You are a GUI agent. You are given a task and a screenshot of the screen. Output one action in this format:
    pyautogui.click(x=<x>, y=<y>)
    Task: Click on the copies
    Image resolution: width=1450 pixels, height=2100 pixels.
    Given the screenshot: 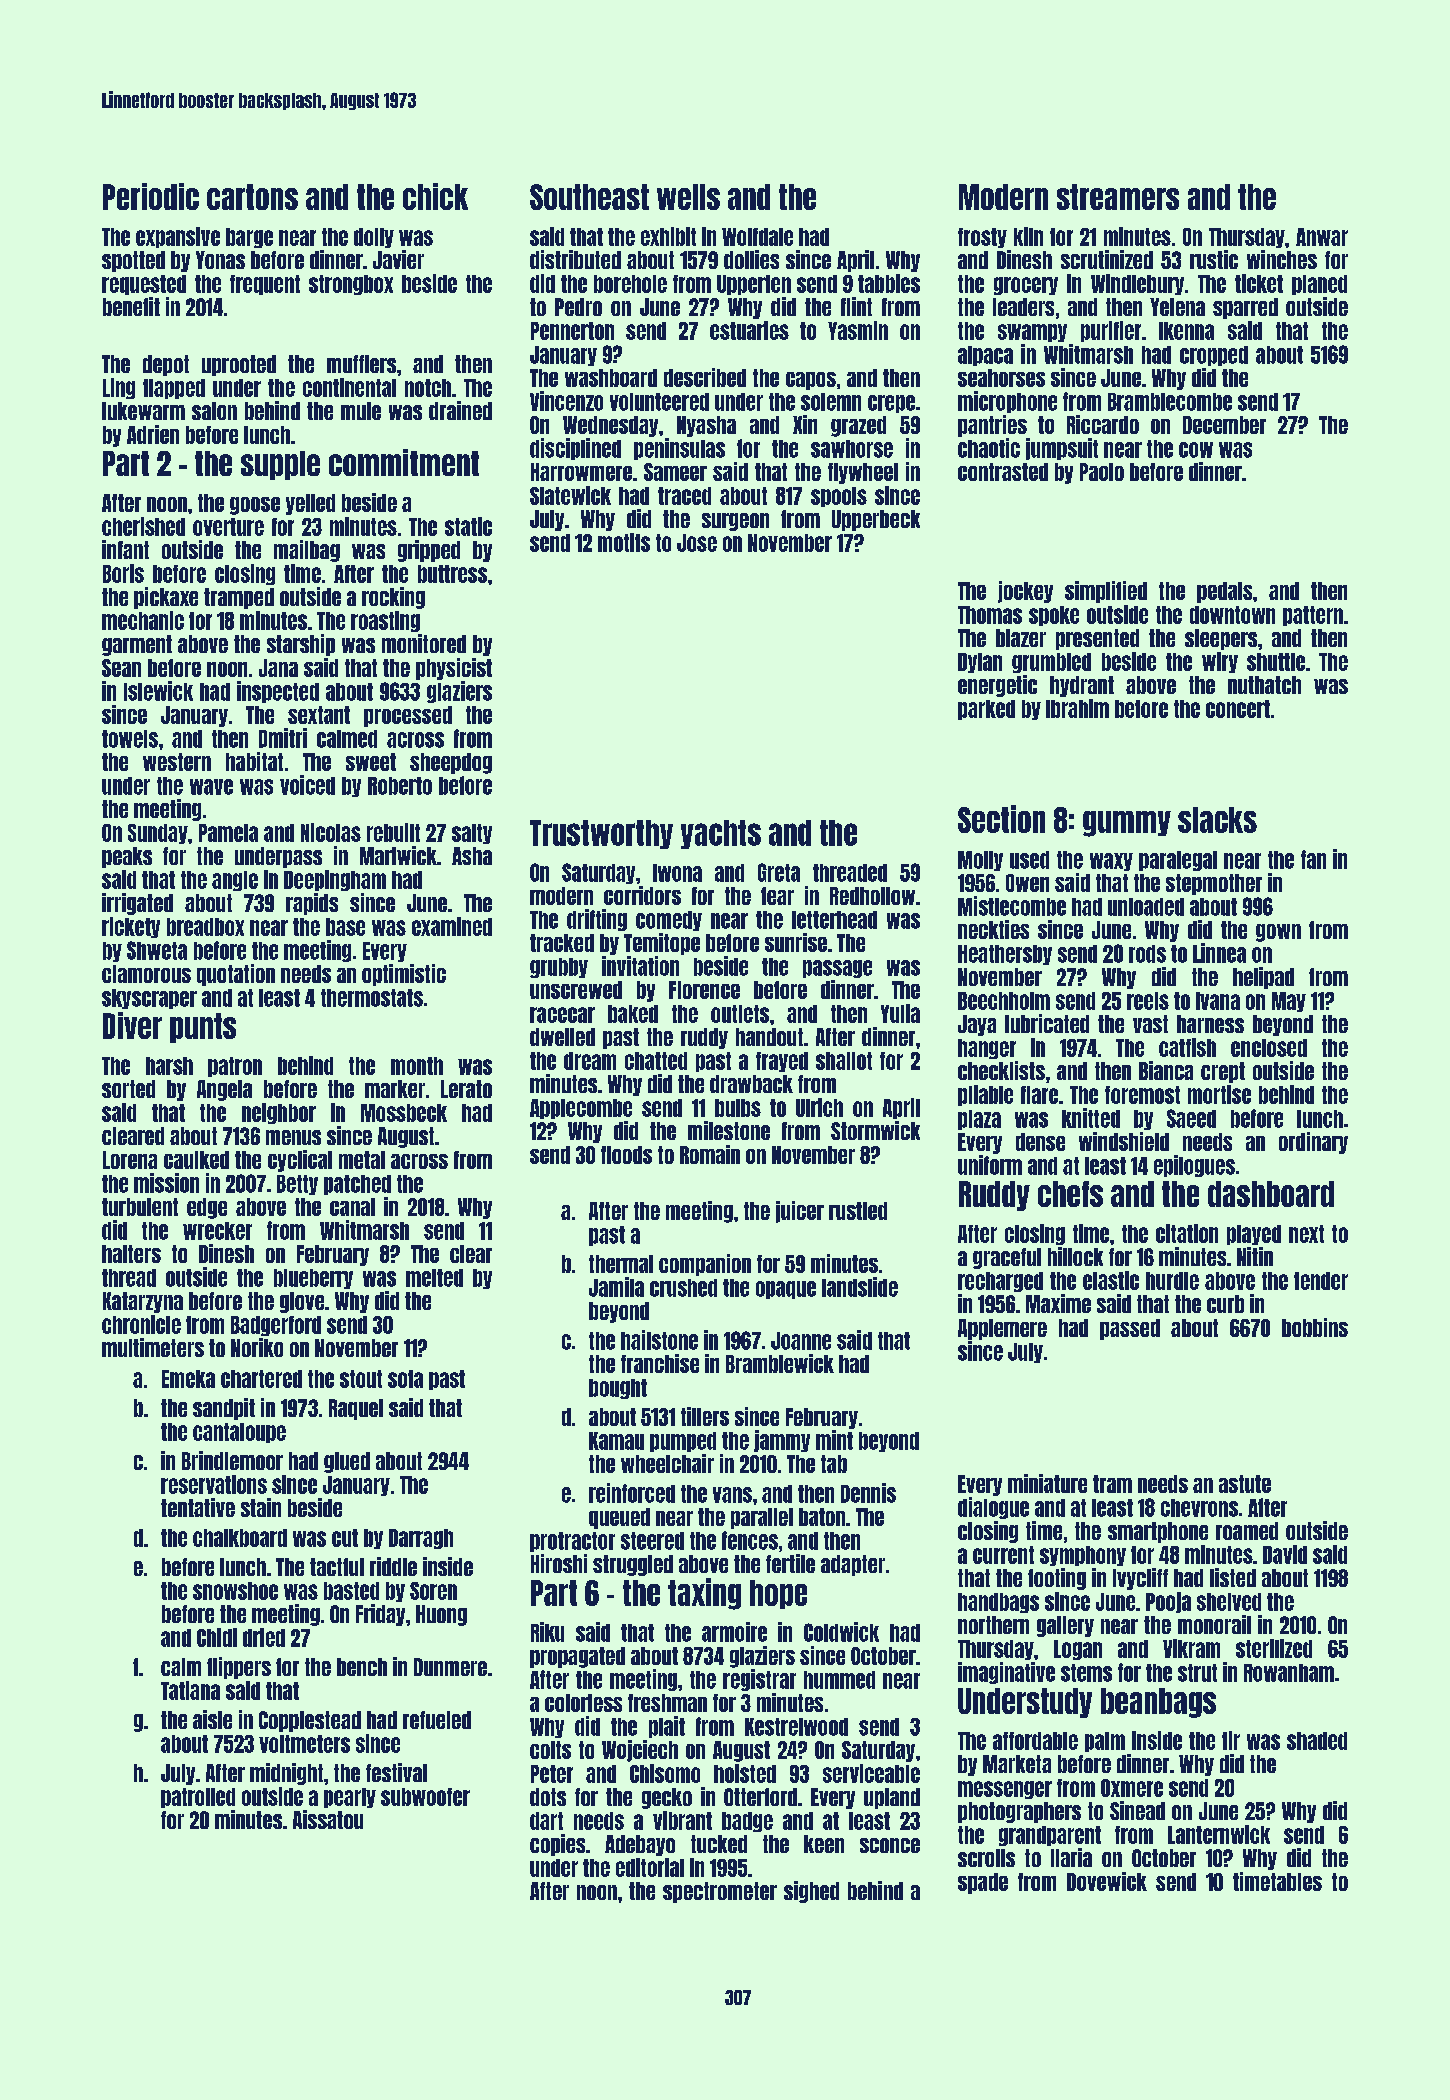 What is the action you would take?
    pyautogui.click(x=557, y=1845)
